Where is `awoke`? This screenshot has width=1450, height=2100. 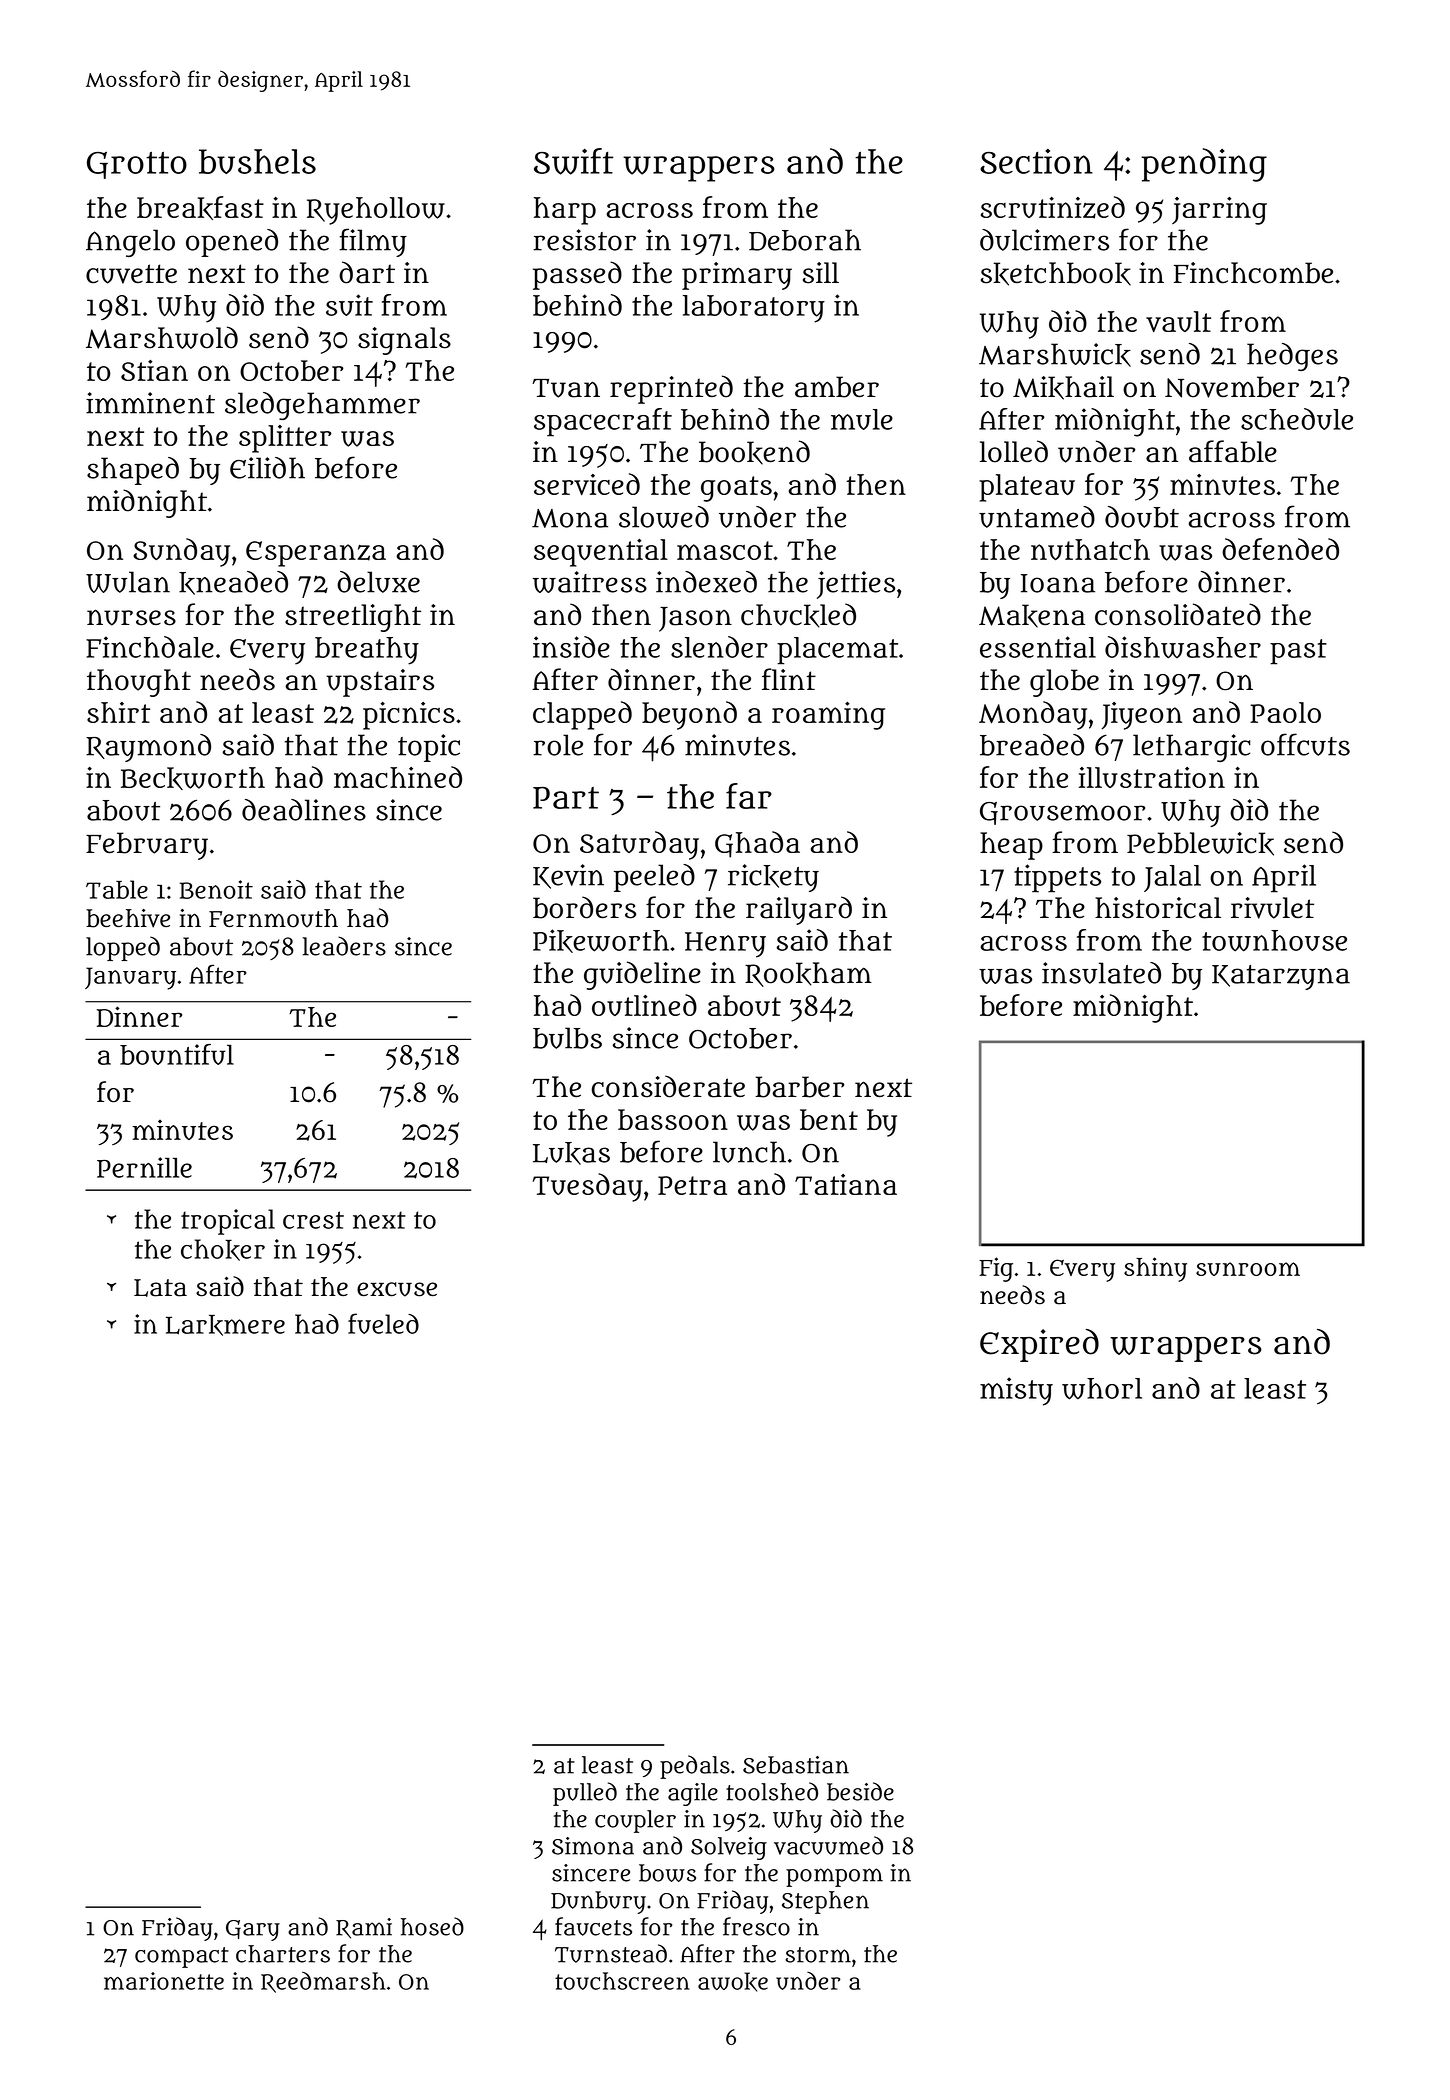
awoke is located at coordinates (733, 1982).
